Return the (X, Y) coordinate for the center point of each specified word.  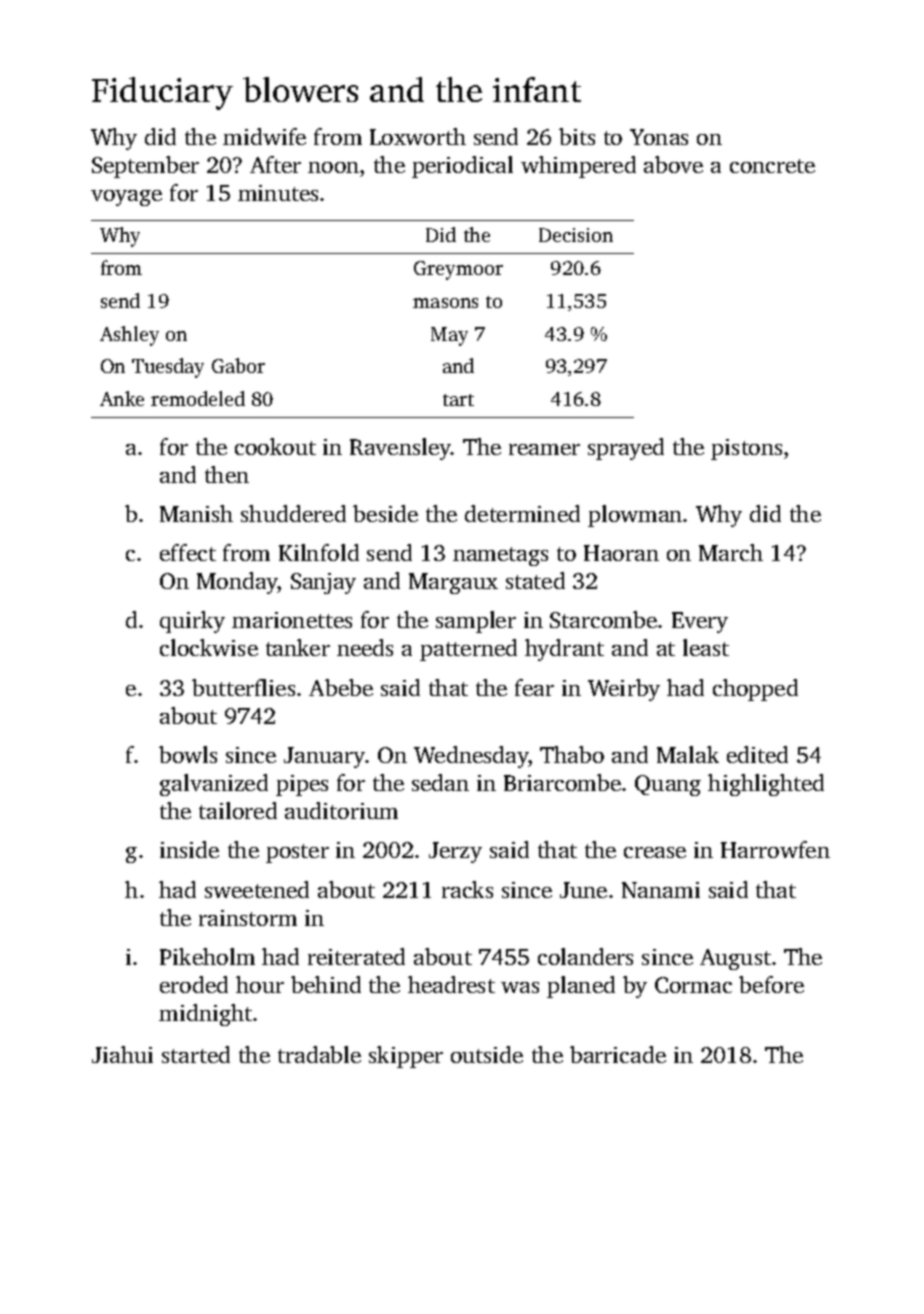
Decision (576, 235)
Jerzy (455, 852)
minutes (278, 193)
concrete (772, 166)
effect (188, 552)
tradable (319, 1054)
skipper (406, 1057)
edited (757, 754)
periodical (462, 167)
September (145, 167)
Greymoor (458, 270)
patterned (468, 650)
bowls (188, 754)
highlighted (766, 785)
